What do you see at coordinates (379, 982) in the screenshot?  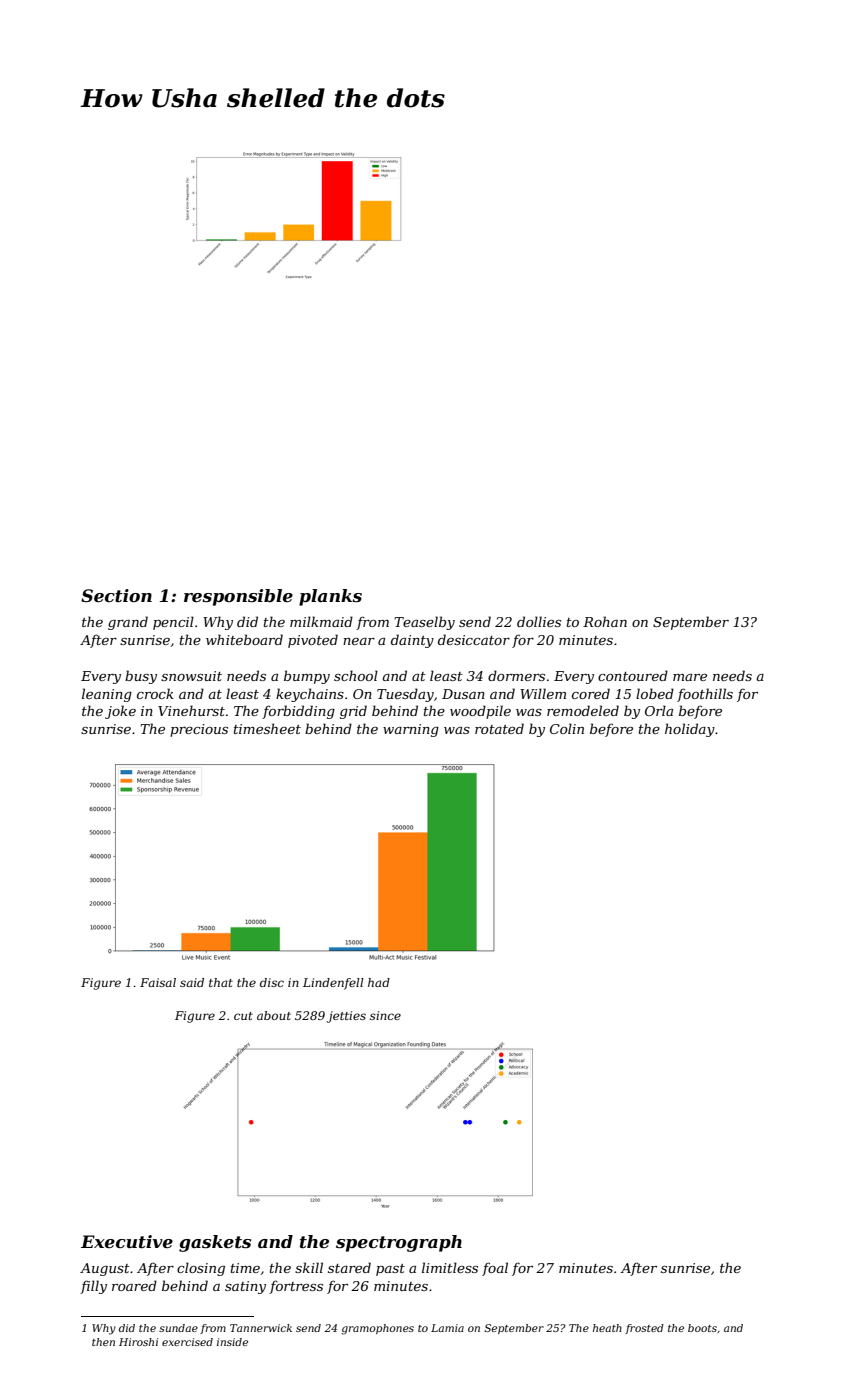 I see `had` at bounding box center [379, 982].
